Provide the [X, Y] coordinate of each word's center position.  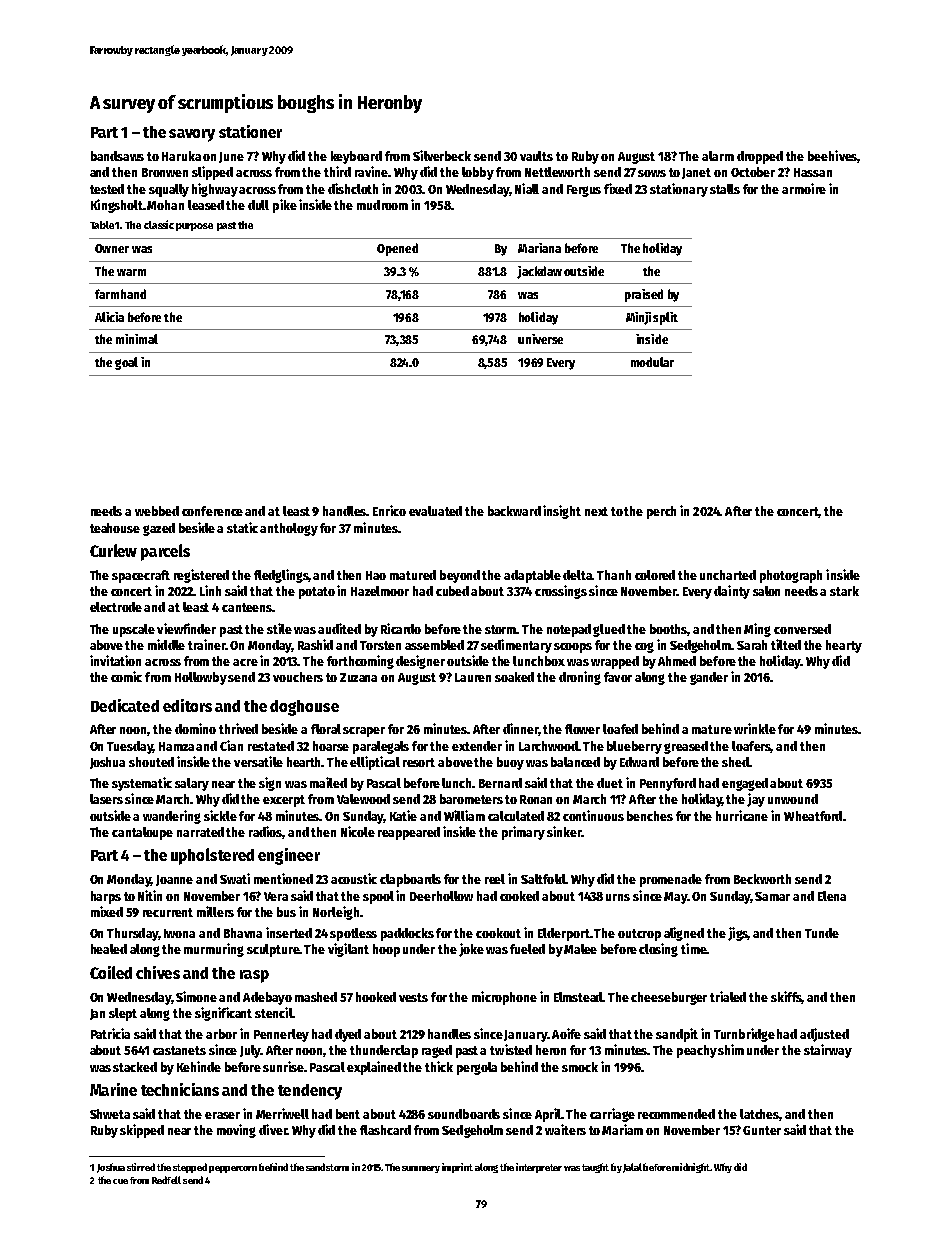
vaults [536, 156]
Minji [638, 318]
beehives [832, 155]
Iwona [179, 933]
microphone [504, 998]
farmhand [120, 294]
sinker [564, 831]
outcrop [639, 935]
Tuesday [130, 747]
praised [644, 295]
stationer [250, 131]
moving [236, 1131]
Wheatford [813, 816]
